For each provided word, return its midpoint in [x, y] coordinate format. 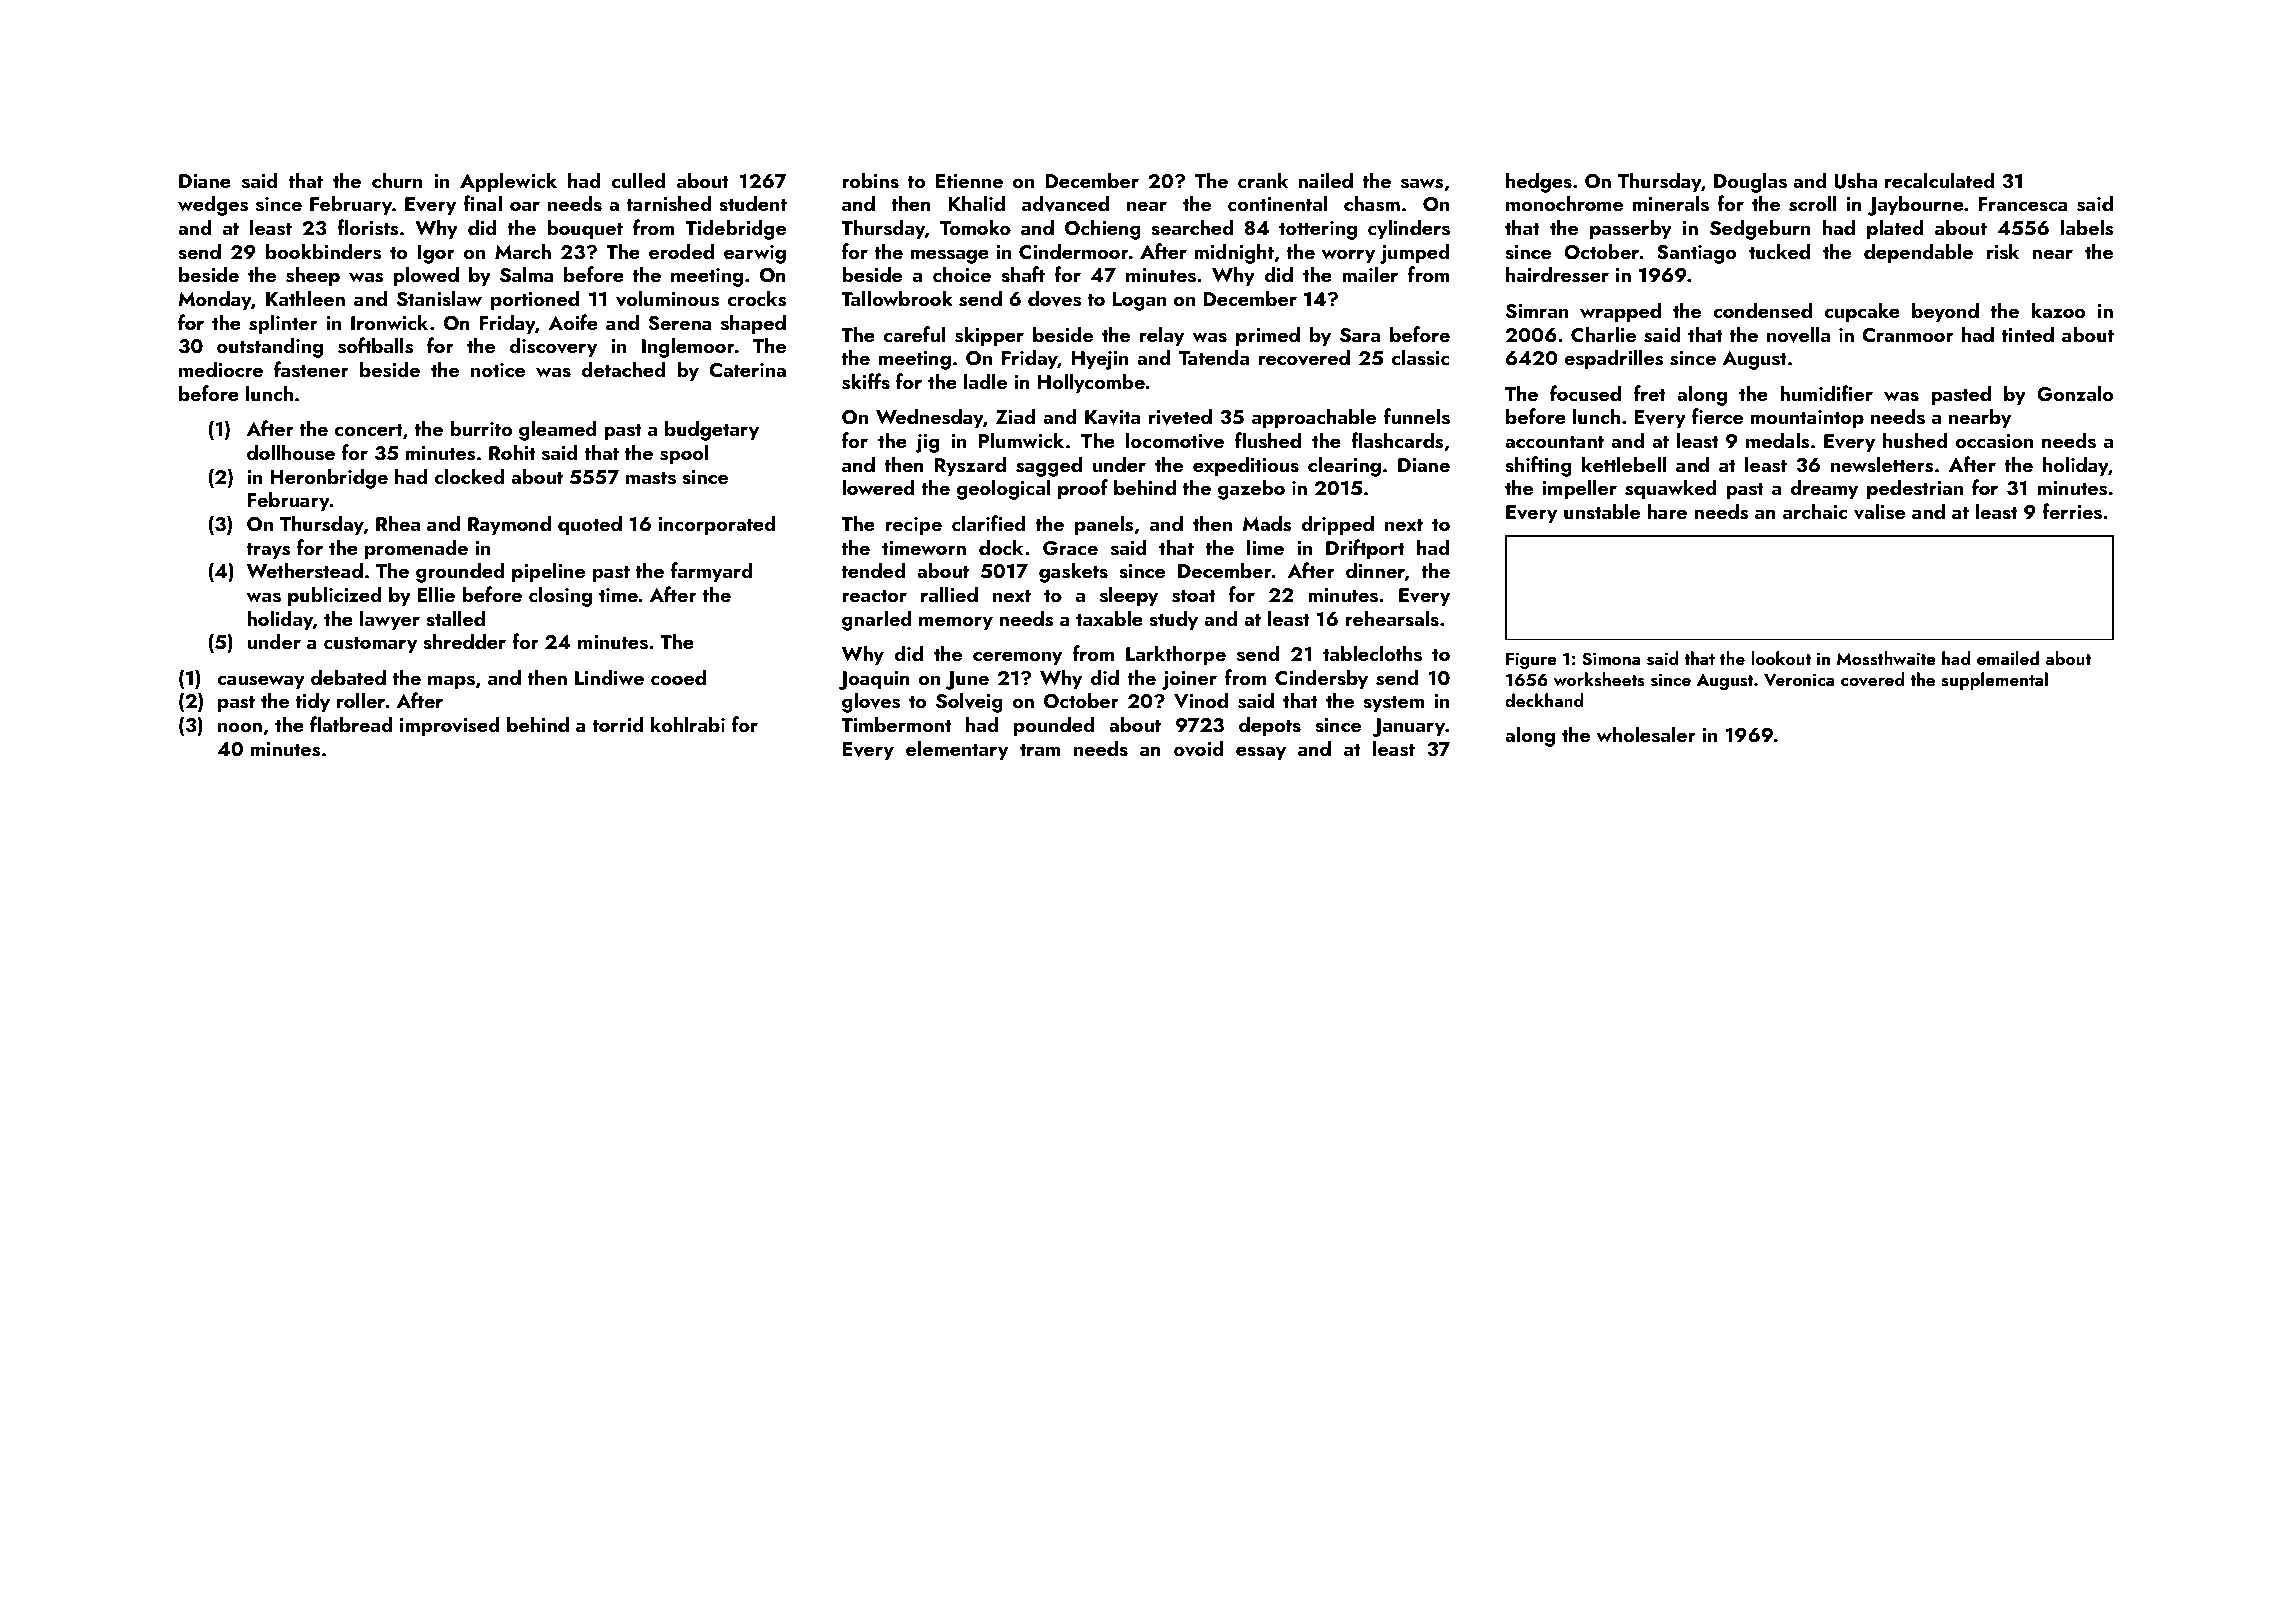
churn [397, 180]
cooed [678, 677]
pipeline [548, 572]
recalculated [1940, 180]
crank [1263, 180]
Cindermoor [1074, 251]
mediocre [221, 369]
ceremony [1017, 658]
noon [240, 727]
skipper [989, 336]
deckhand [1544, 700]
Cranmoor [1908, 335]
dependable [1918, 253]
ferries [2072, 511]
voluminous [667, 298]
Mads [1267, 523]
